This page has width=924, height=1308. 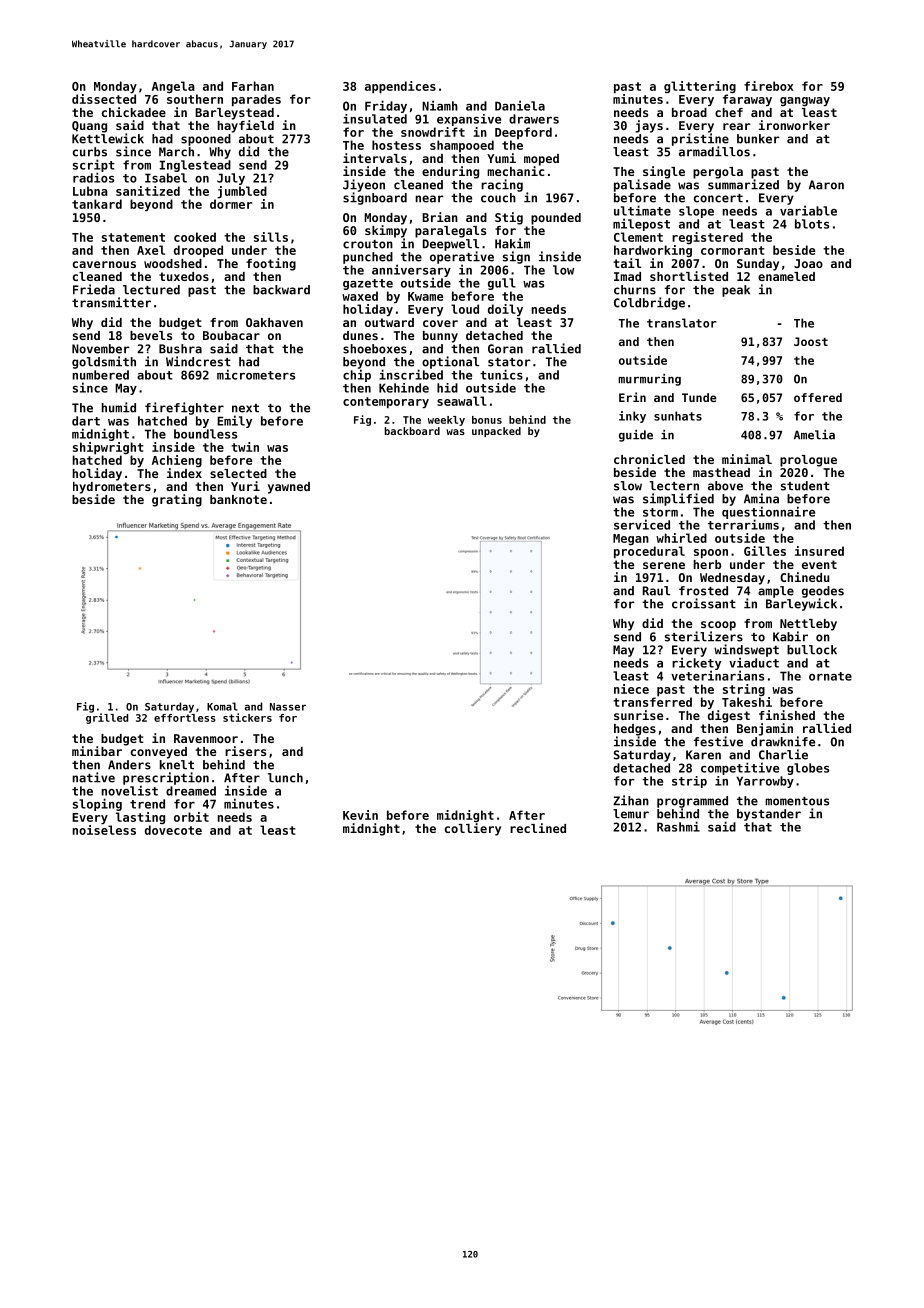 What do you see at coordinates (271, 264) in the page?
I see `footing` at bounding box center [271, 264].
